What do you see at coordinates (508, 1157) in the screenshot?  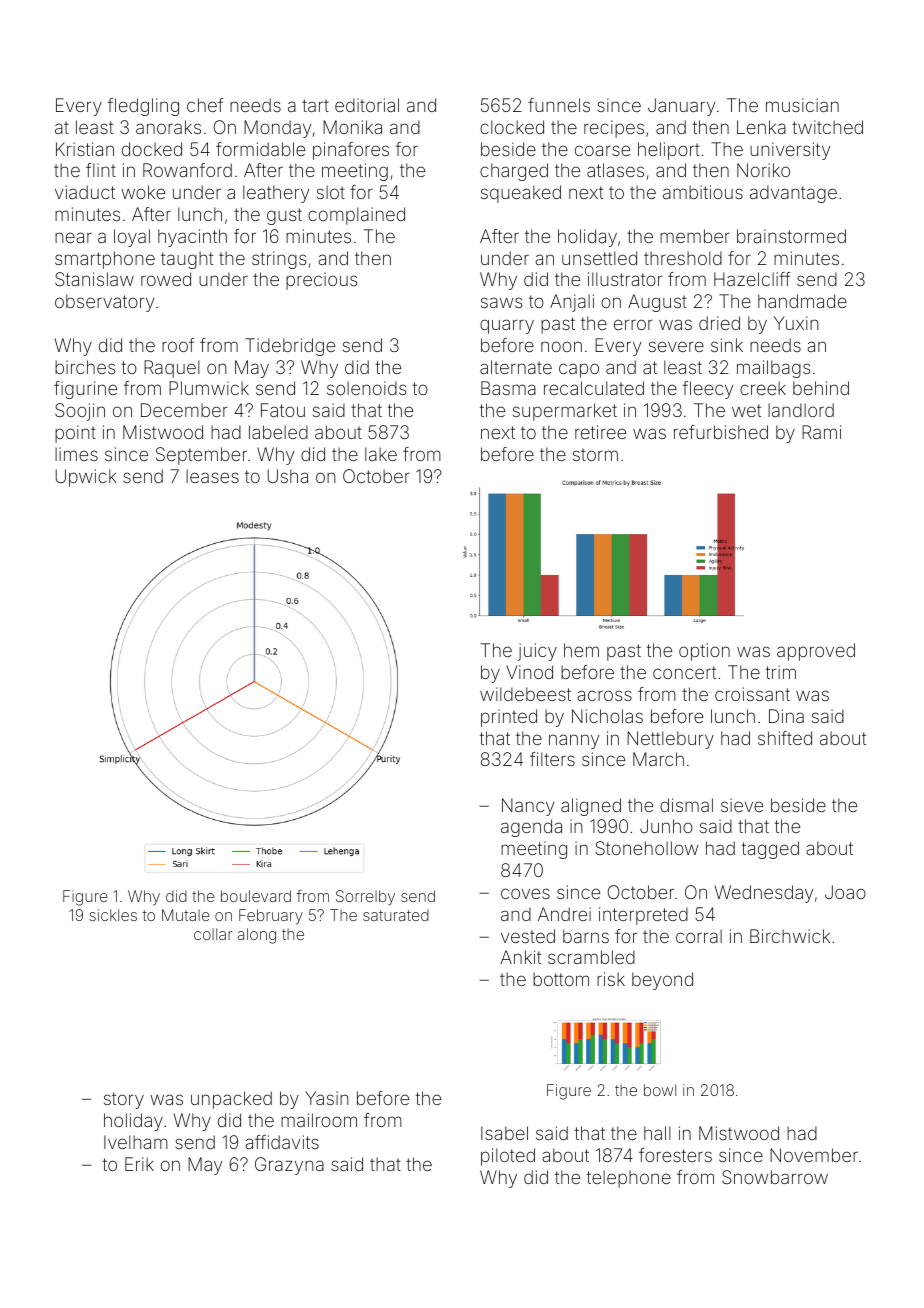 I see `piloted` at bounding box center [508, 1157].
